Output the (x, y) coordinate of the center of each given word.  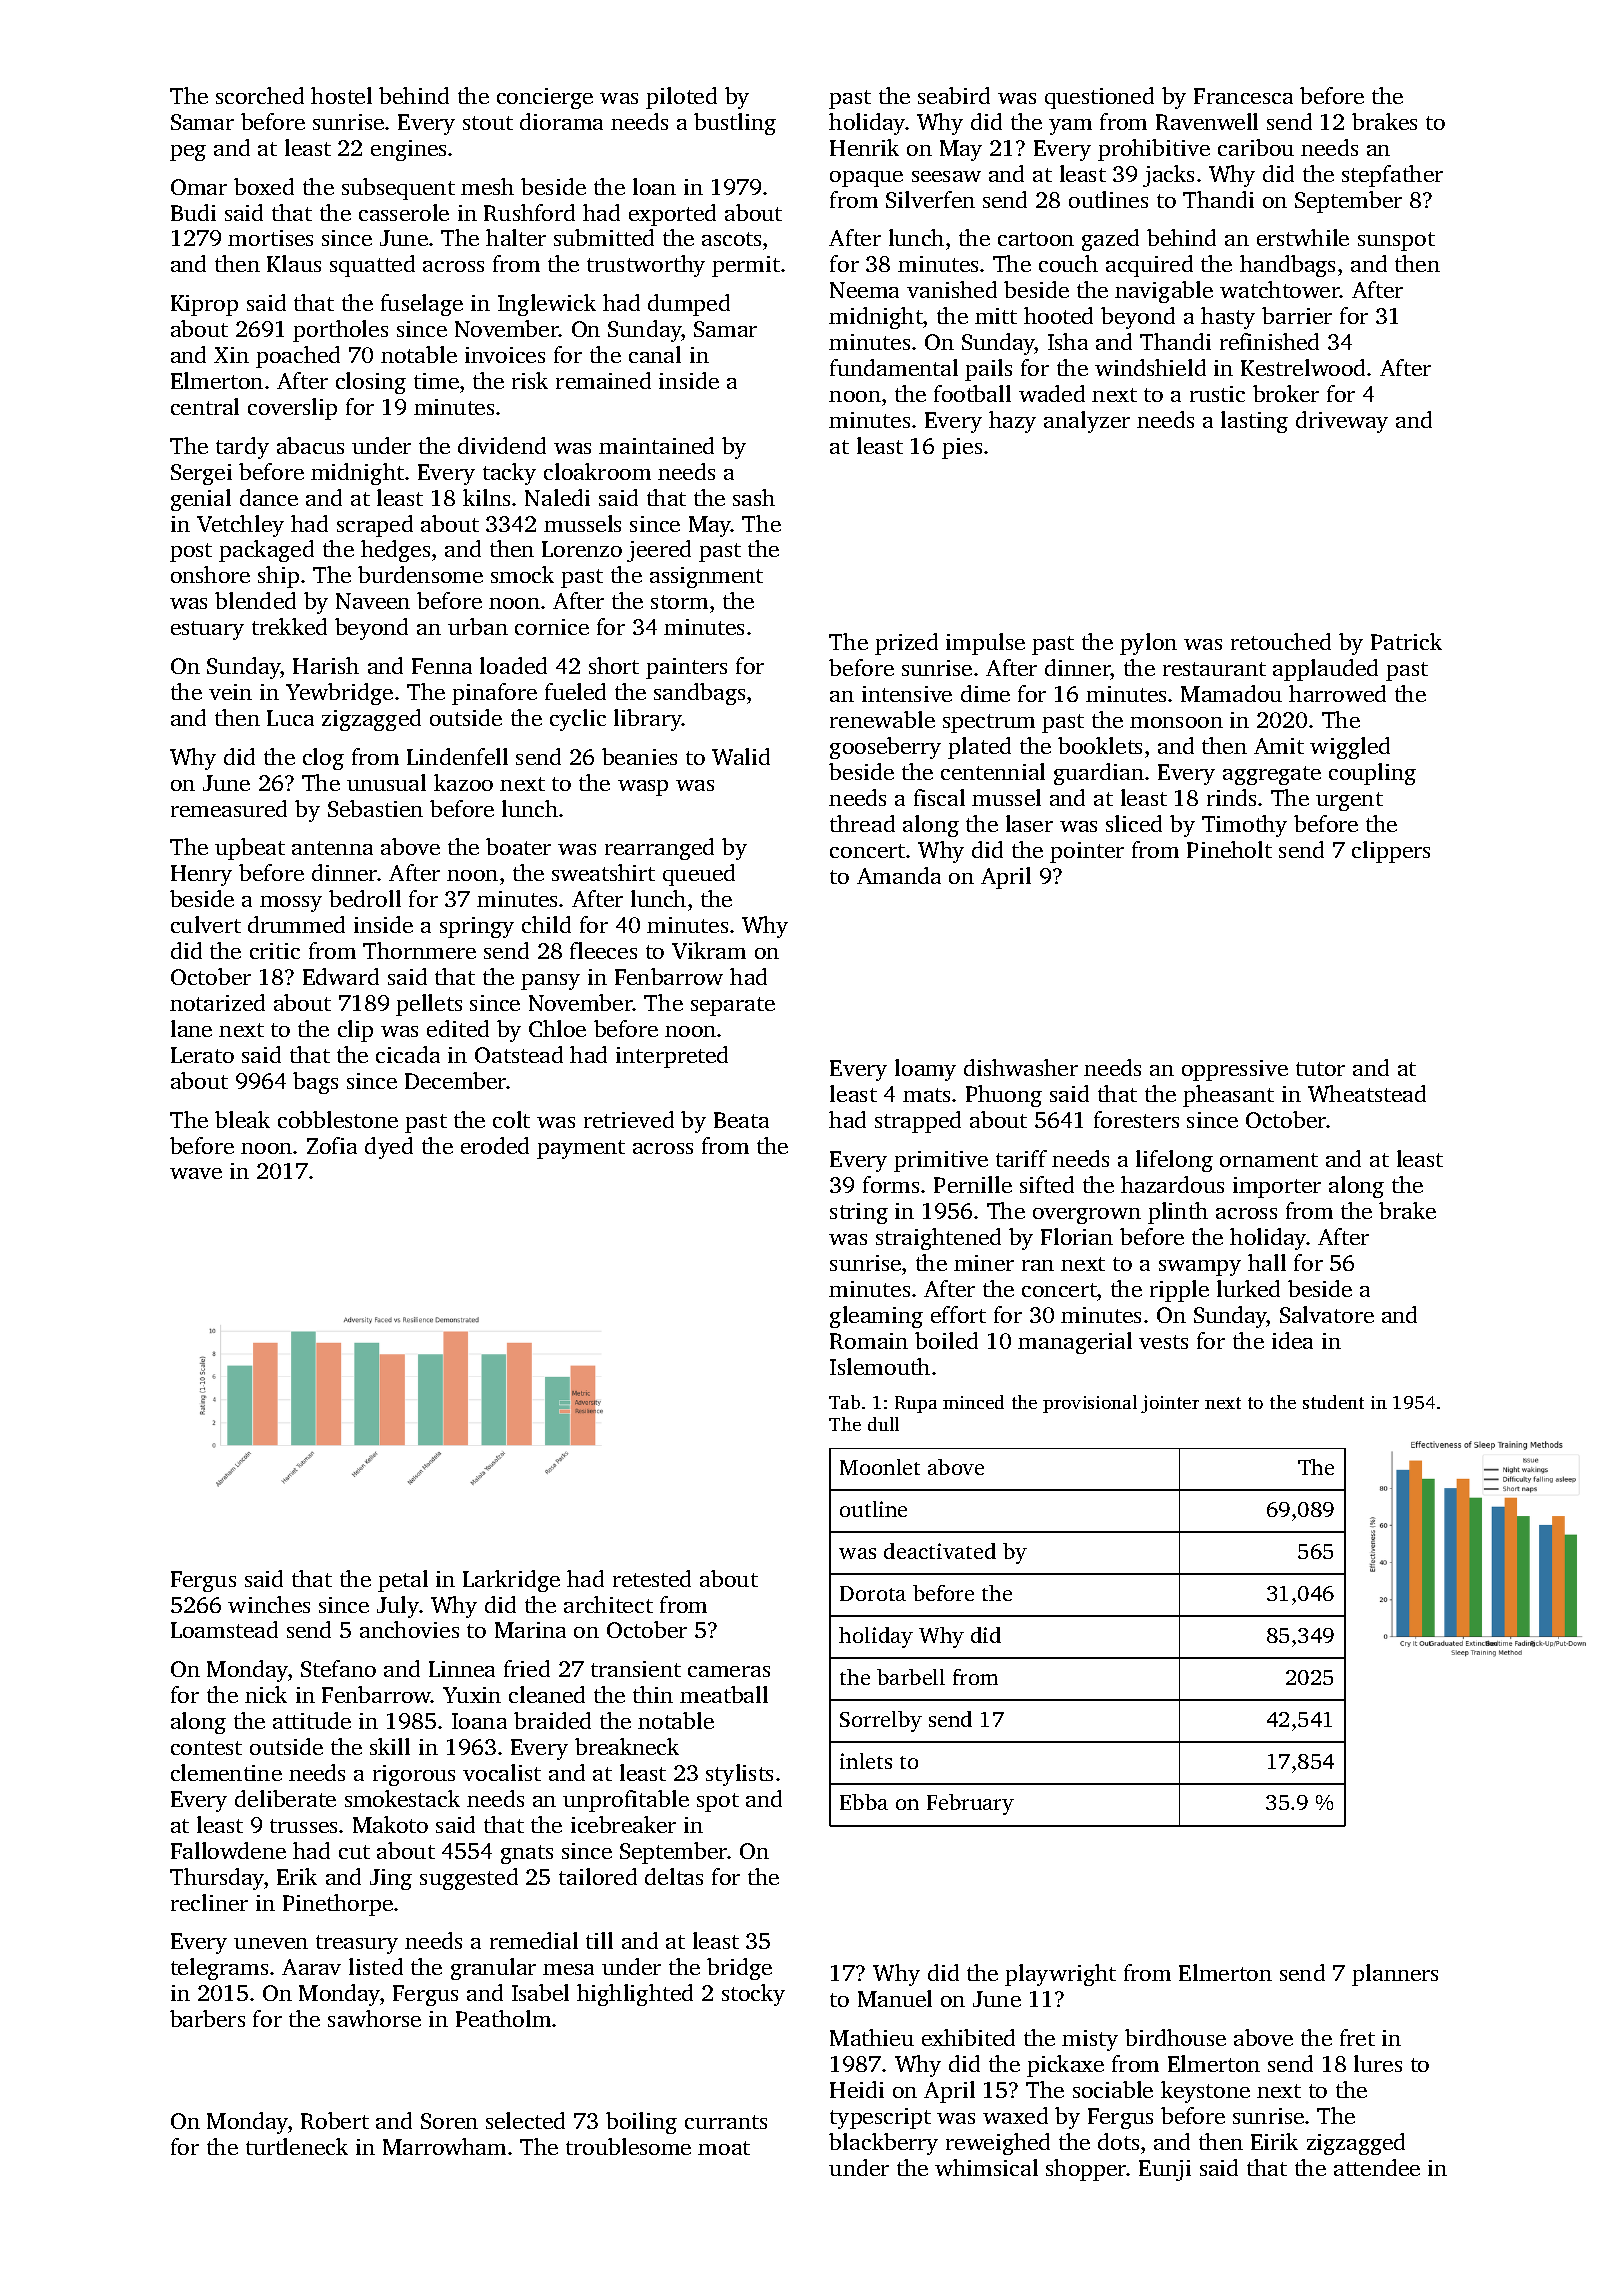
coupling (1372, 774)
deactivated (940, 1551)
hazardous (1172, 1184)
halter (516, 237)
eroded (495, 1145)
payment (581, 1149)
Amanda (899, 875)
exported (672, 215)
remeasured (229, 808)
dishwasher (1021, 1067)
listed (376, 1966)
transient (636, 1669)
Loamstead (224, 1629)
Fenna (442, 666)
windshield (1150, 367)
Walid (741, 756)
